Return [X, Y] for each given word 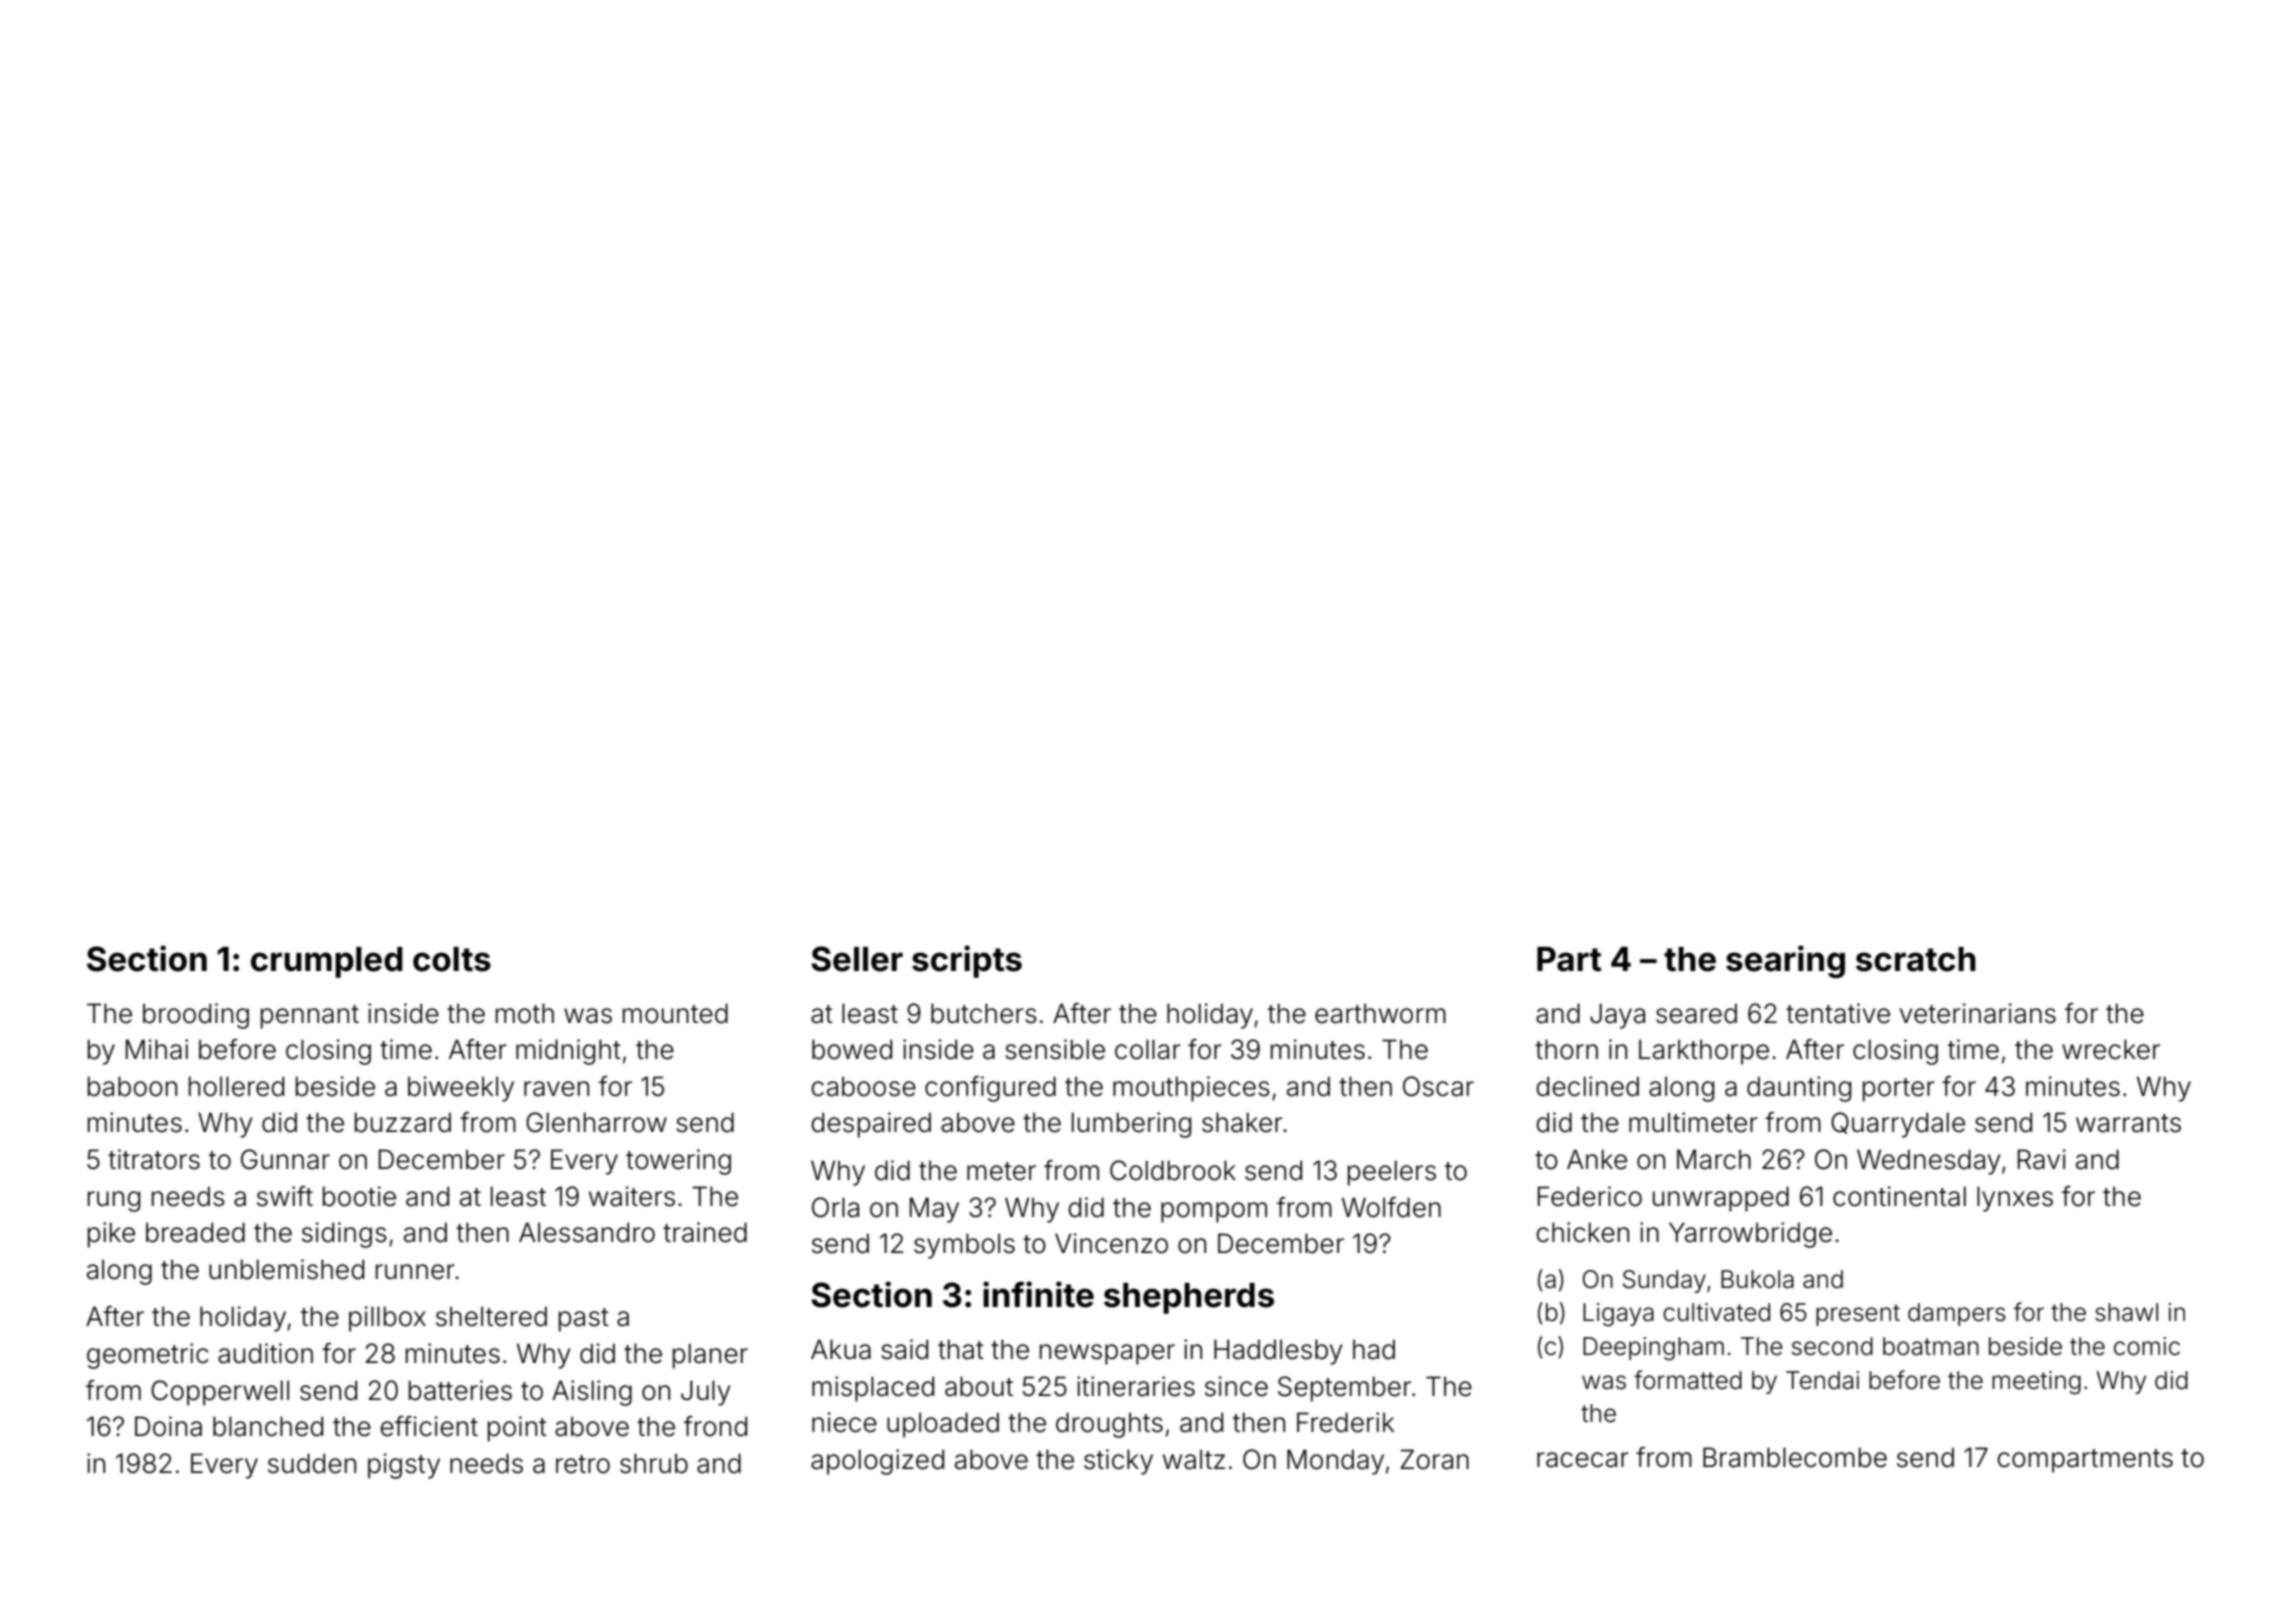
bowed [852, 1049]
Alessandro [587, 1232]
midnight [568, 1052]
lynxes [2015, 1199]
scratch [1916, 959]
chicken [1582, 1232]
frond [715, 1426]
